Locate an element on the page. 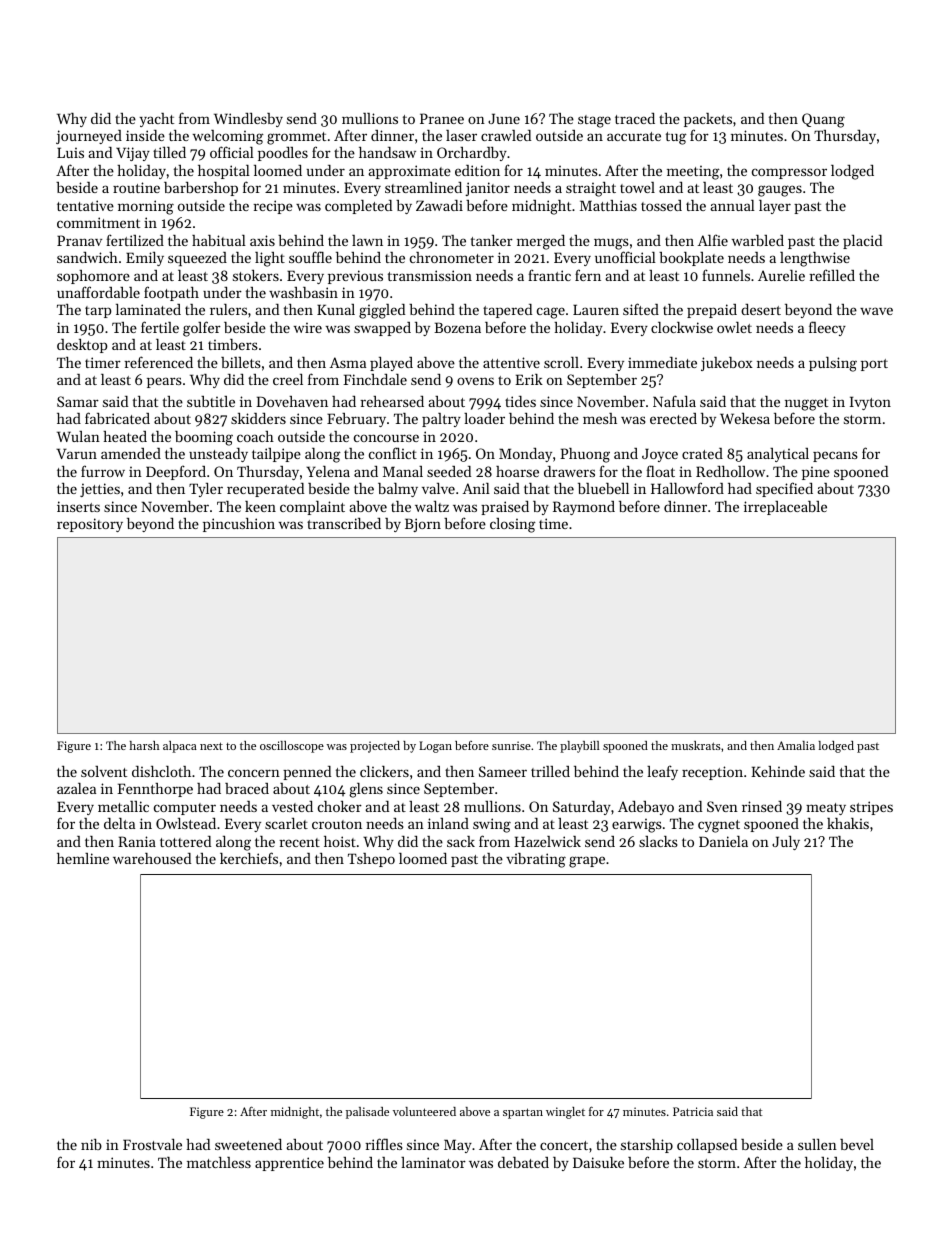 This page has height=1233, width=952. swing is located at coordinates (492, 825).
